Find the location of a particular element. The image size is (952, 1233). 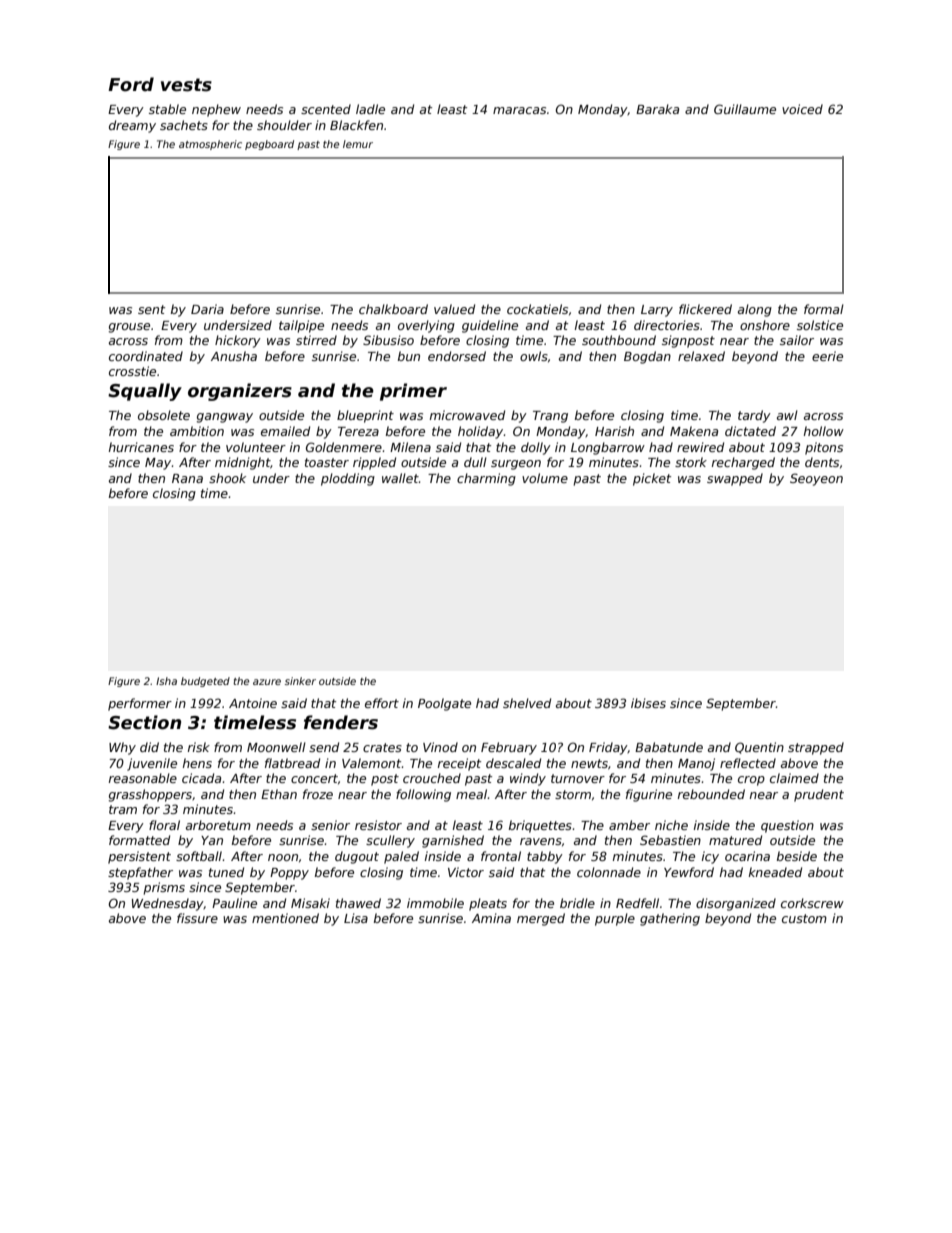

Rana is located at coordinates (187, 478).
